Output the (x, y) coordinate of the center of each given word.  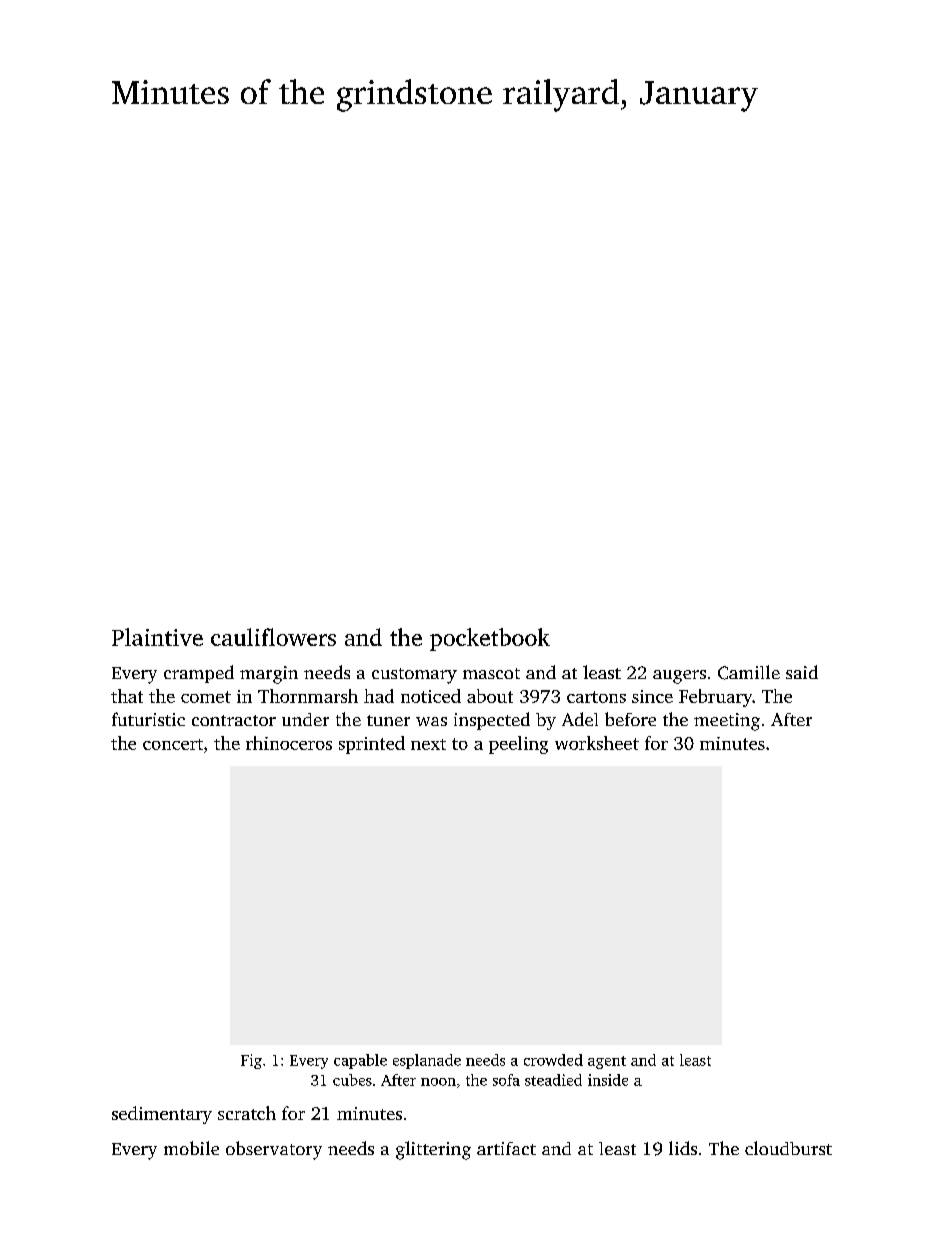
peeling (518, 745)
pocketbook (490, 639)
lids (683, 1148)
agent (607, 1062)
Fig (251, 1061)
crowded (553, 1060)
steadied (553, 1080)
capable (360, 1061)
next (428, 744)
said (802, 672)
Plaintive (157, 637)
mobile (191, 1148)
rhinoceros (289, 743)
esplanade (427, 1061)
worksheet (597, 743)
